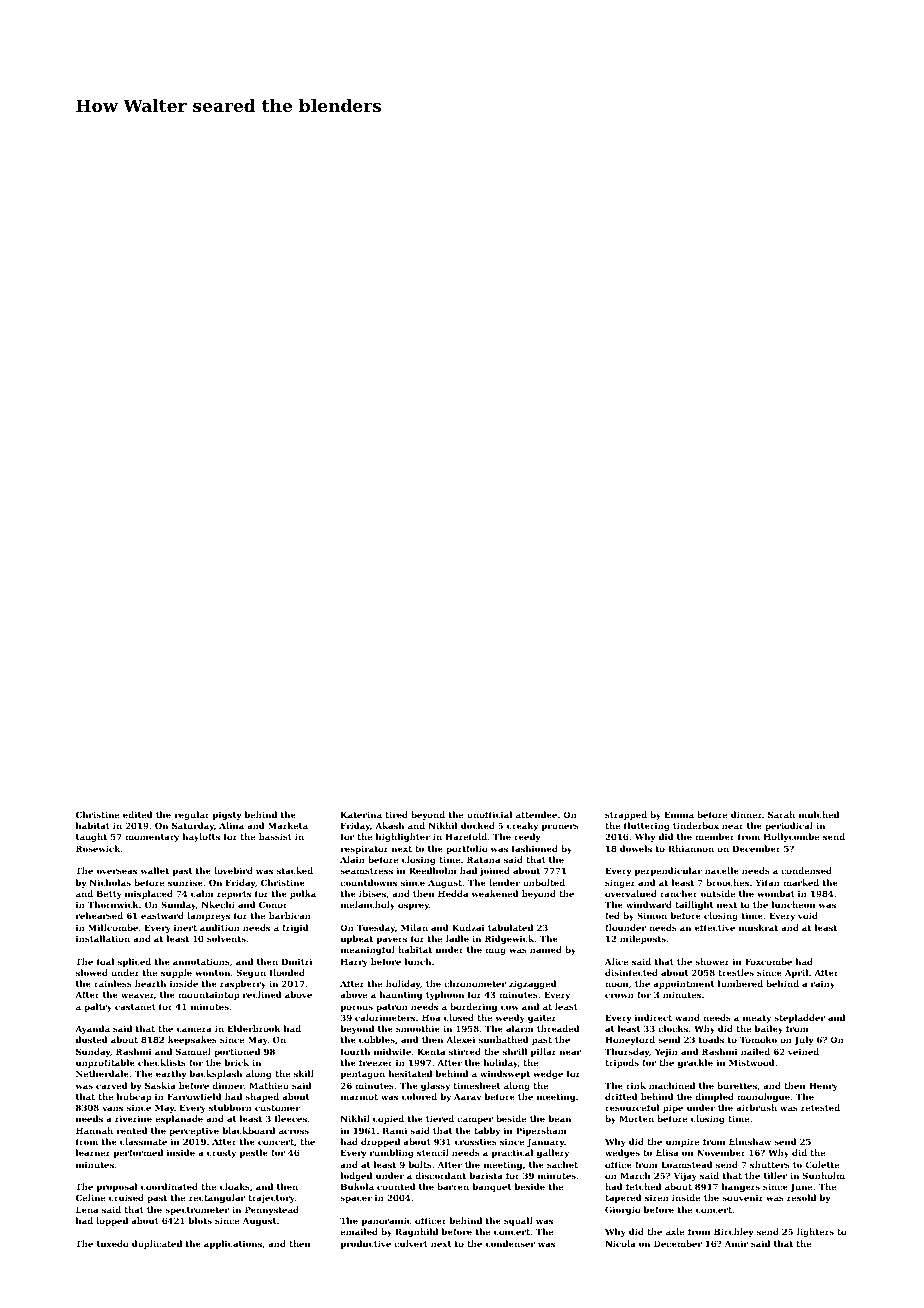 The width and height of the document is (924, 1308). What do you see at coordinates (254, 1028) in the document?
I see `Elderbrook` at bounding box center [254, 1028].
